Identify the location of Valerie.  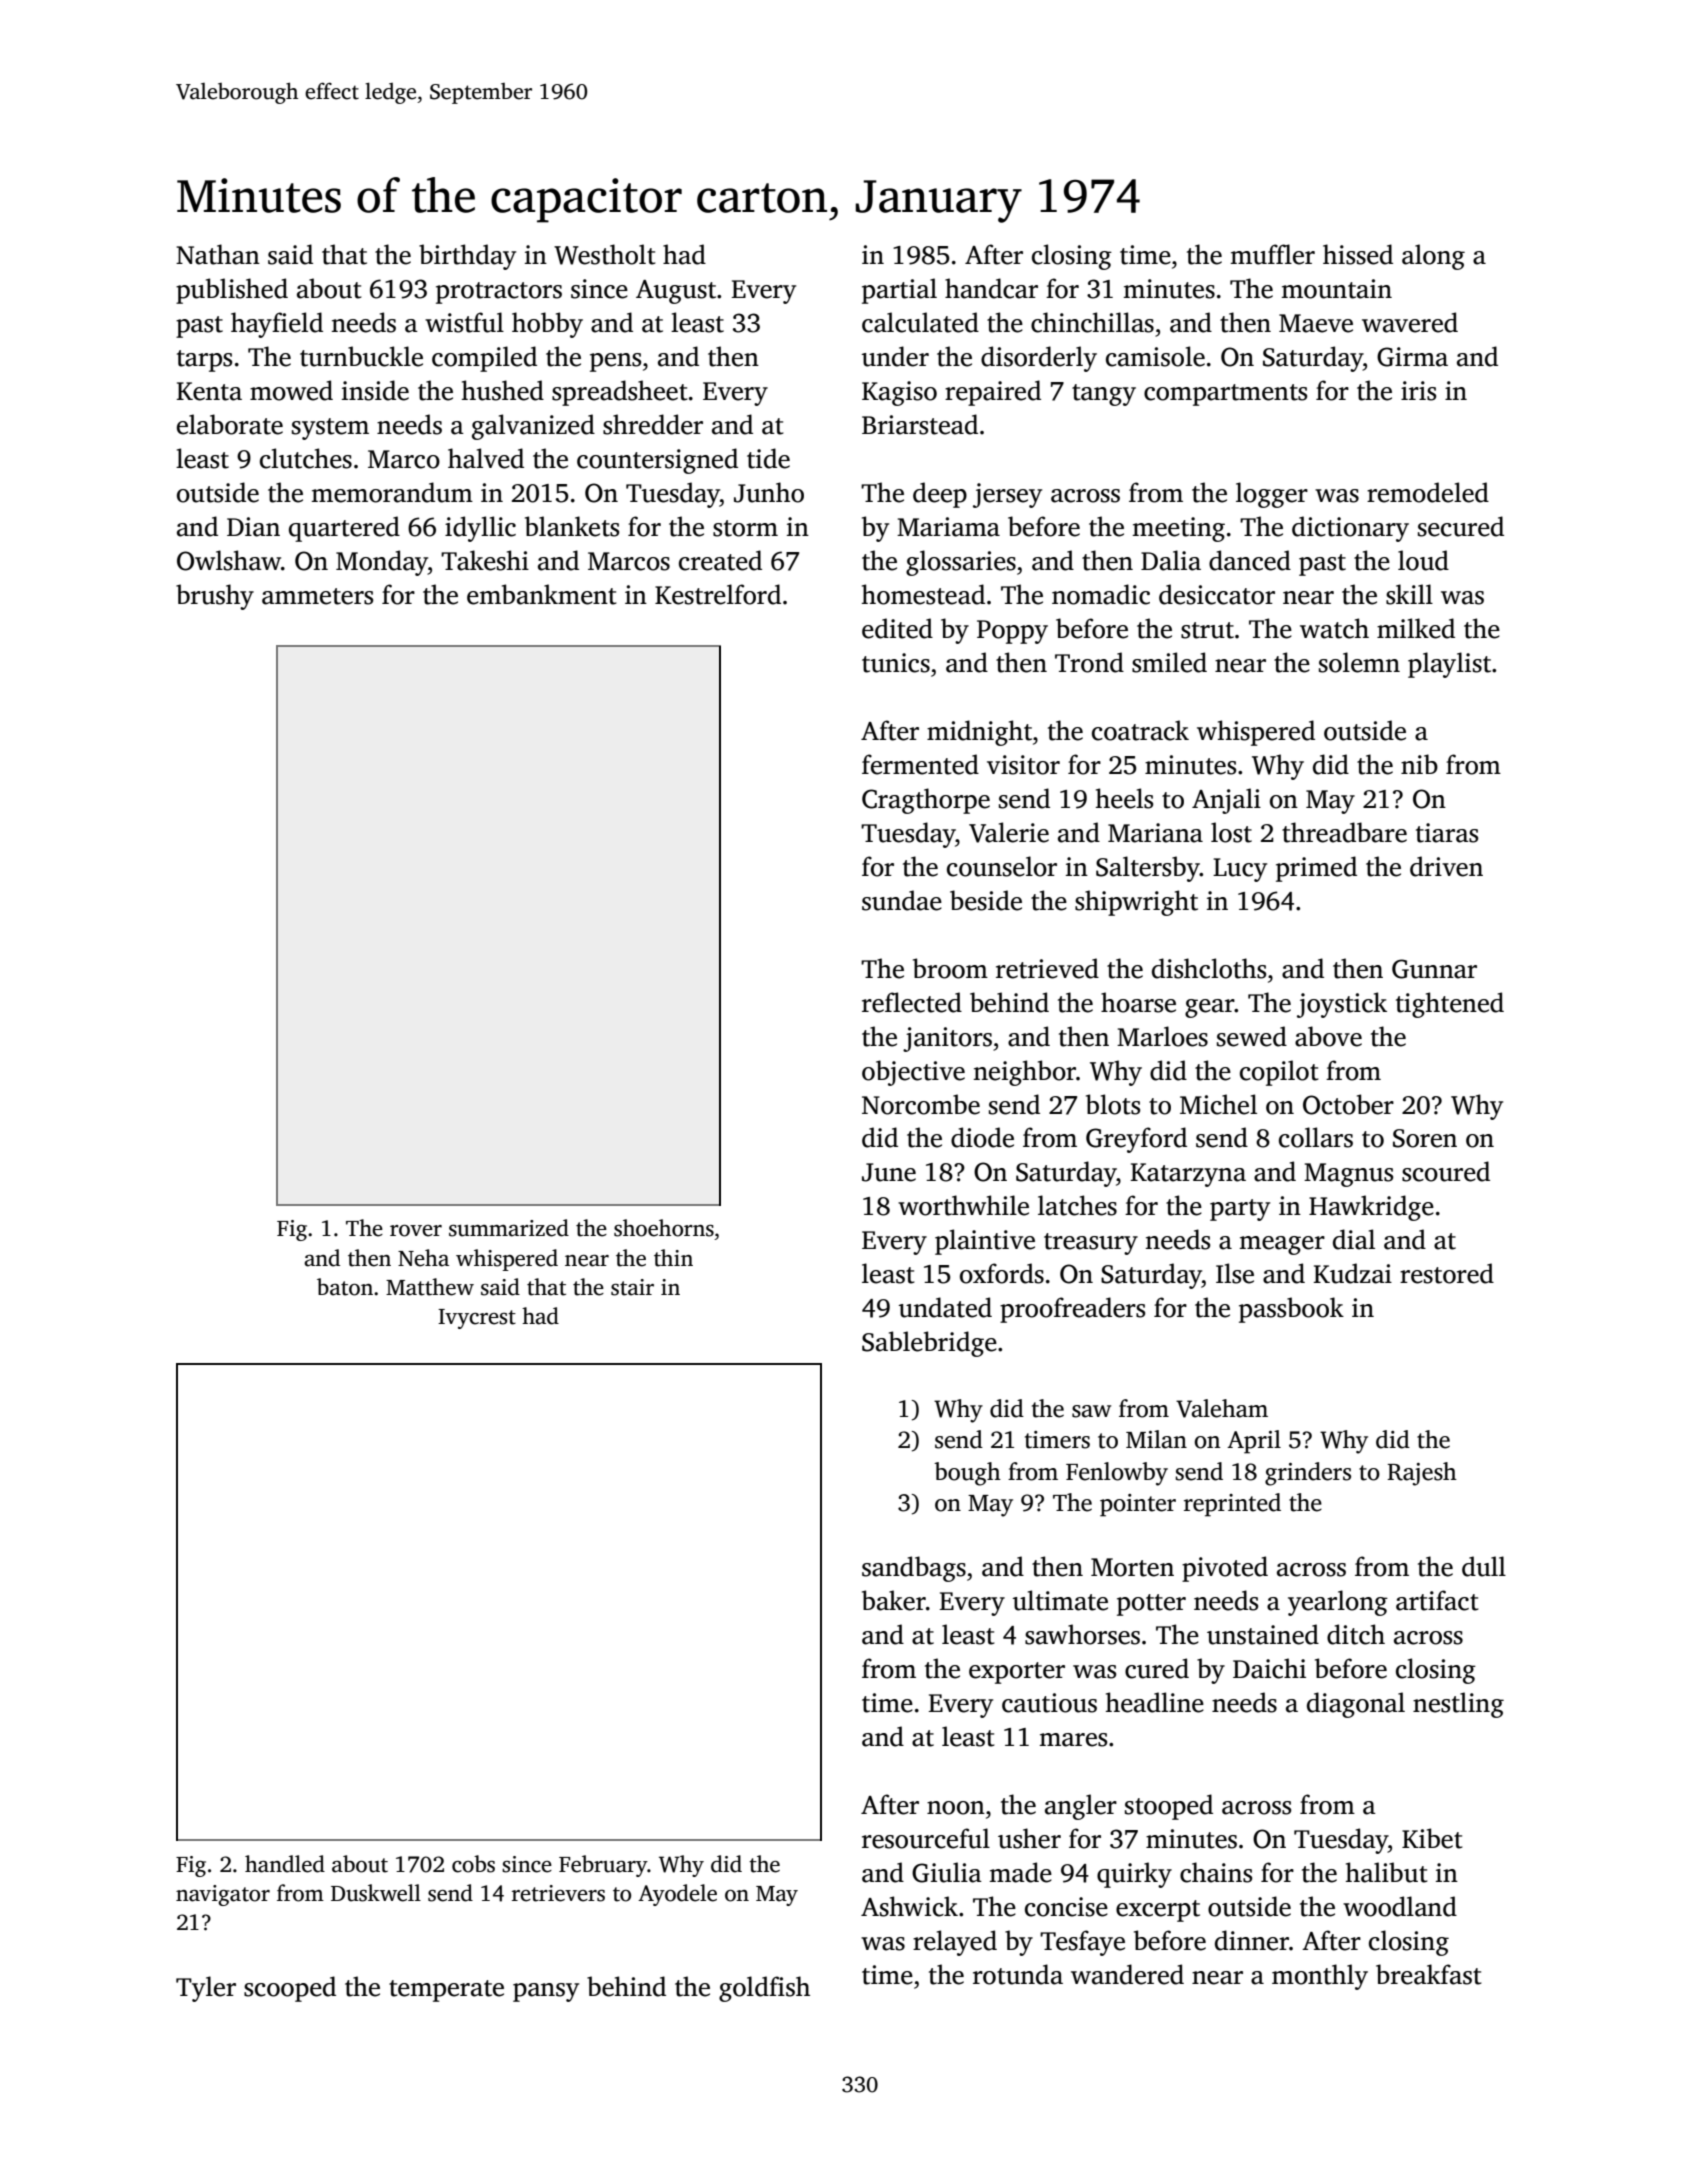
(1009, 832).
